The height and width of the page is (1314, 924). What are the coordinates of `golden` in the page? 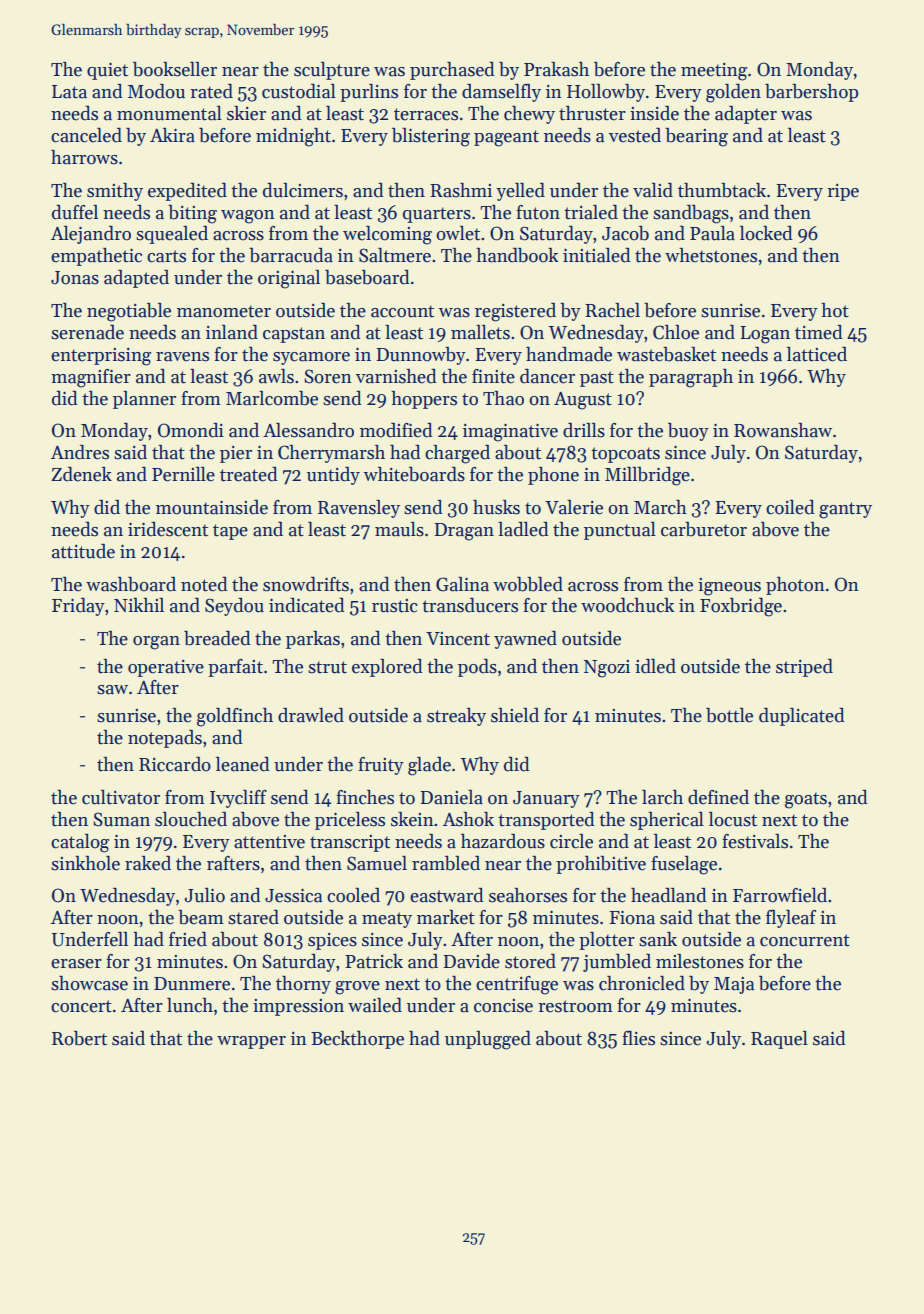 It's located at (733, 93).
